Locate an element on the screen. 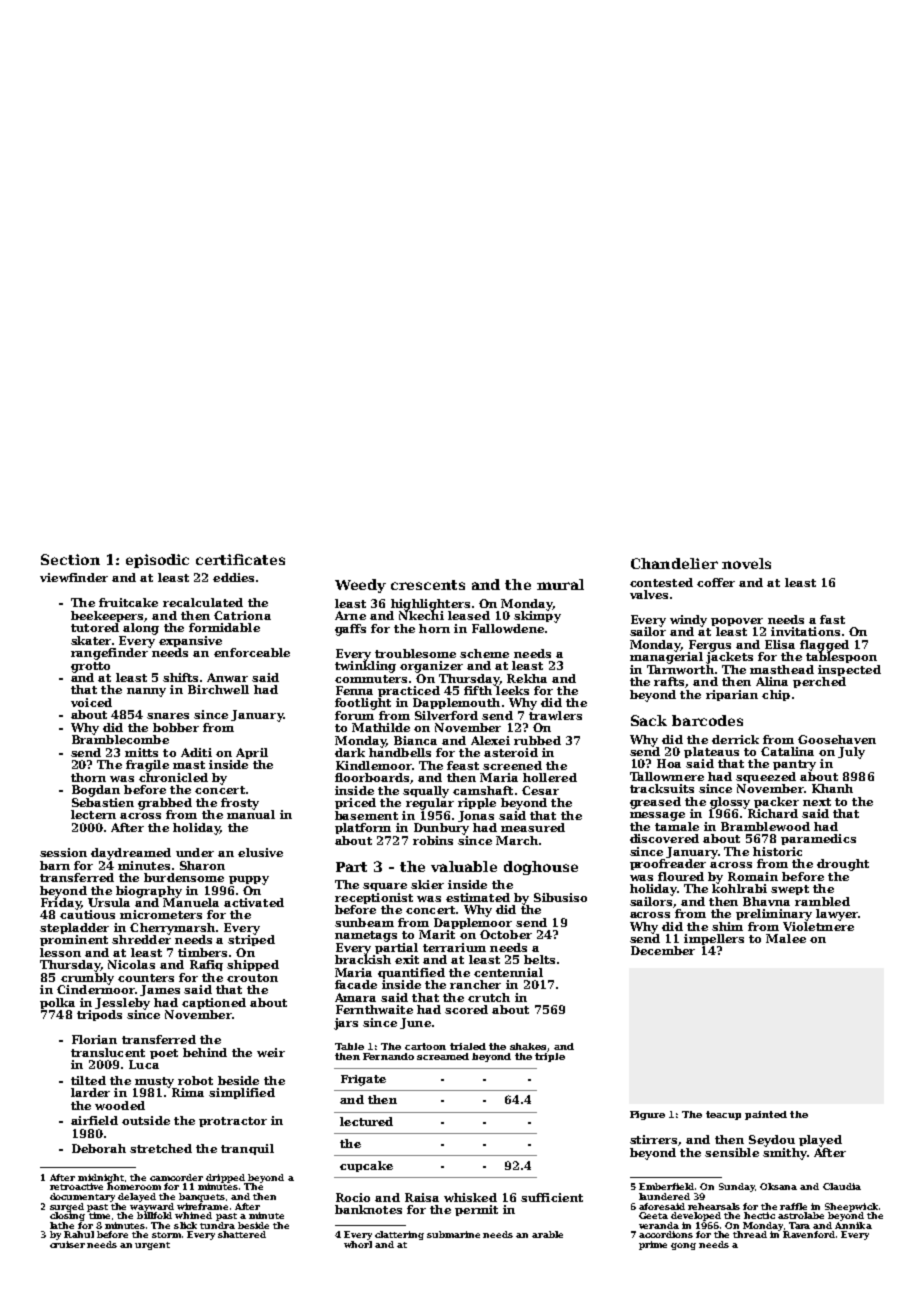 The width and height of the screenshot is (924, 1308). priced is located at coordinates (355, 803).
